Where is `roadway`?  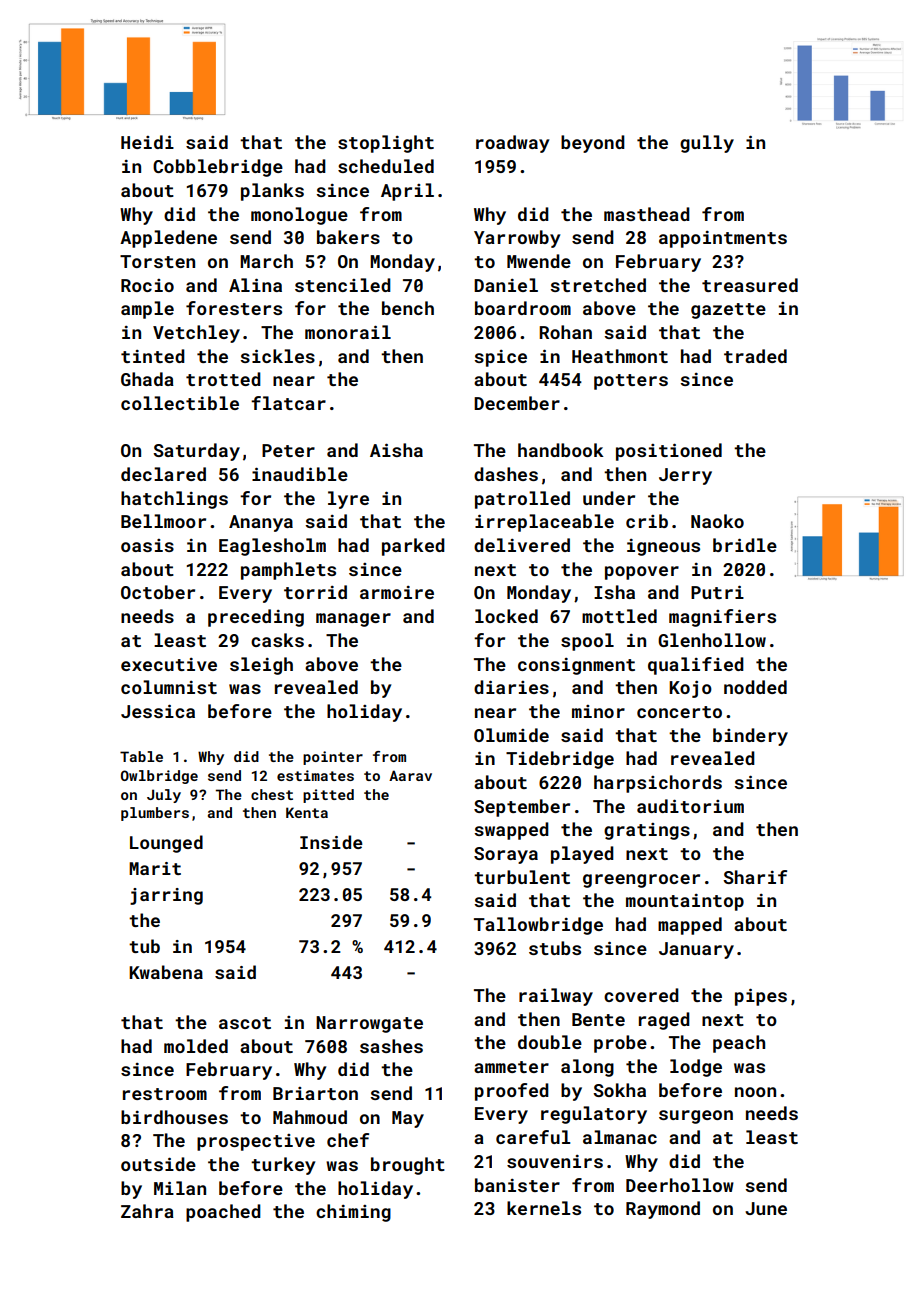 roadway is located at coordinates (512, 144).
